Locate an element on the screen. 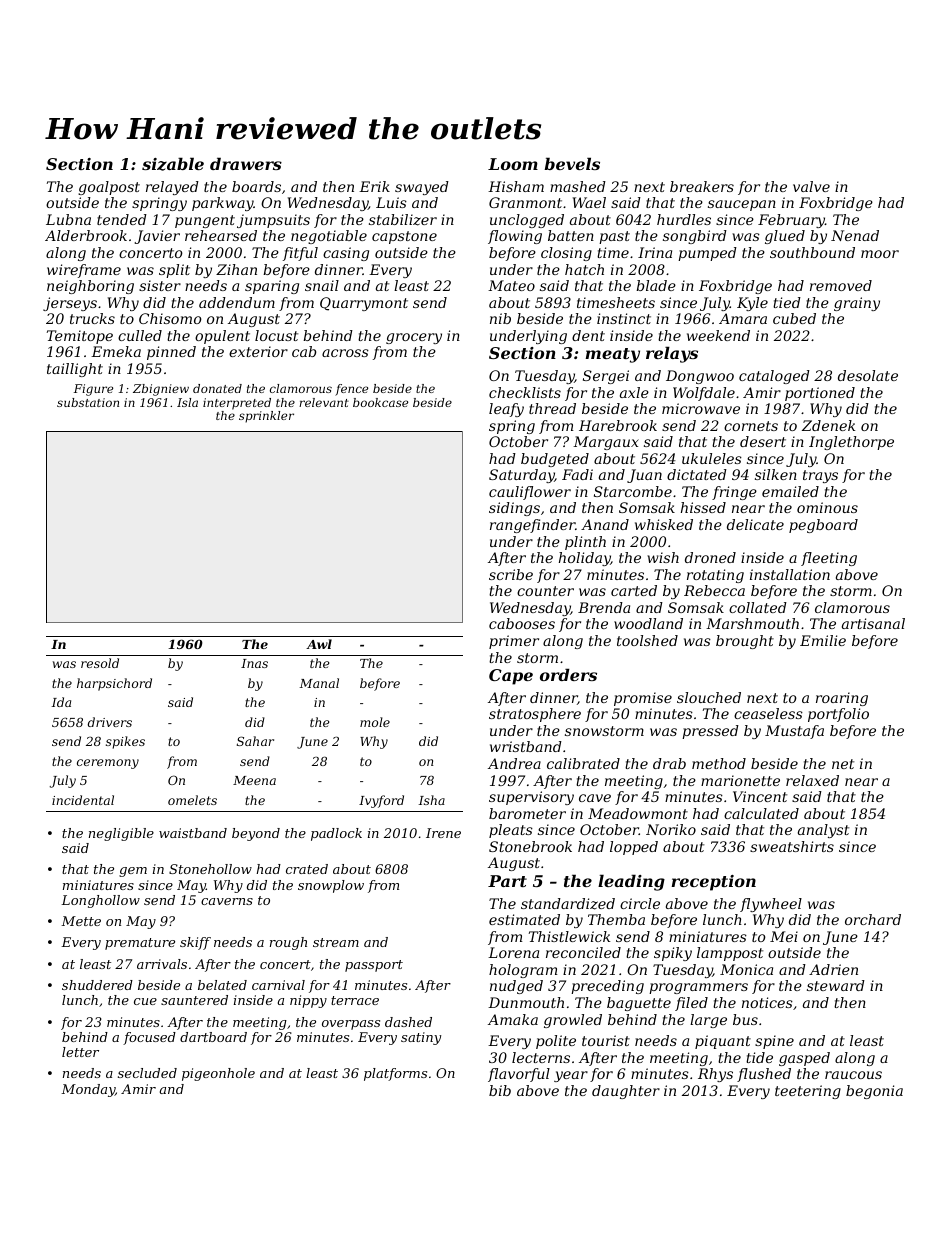 The height and width of the screenshot is (1233, 952). shuddered is located at coordinates (97, 985).
